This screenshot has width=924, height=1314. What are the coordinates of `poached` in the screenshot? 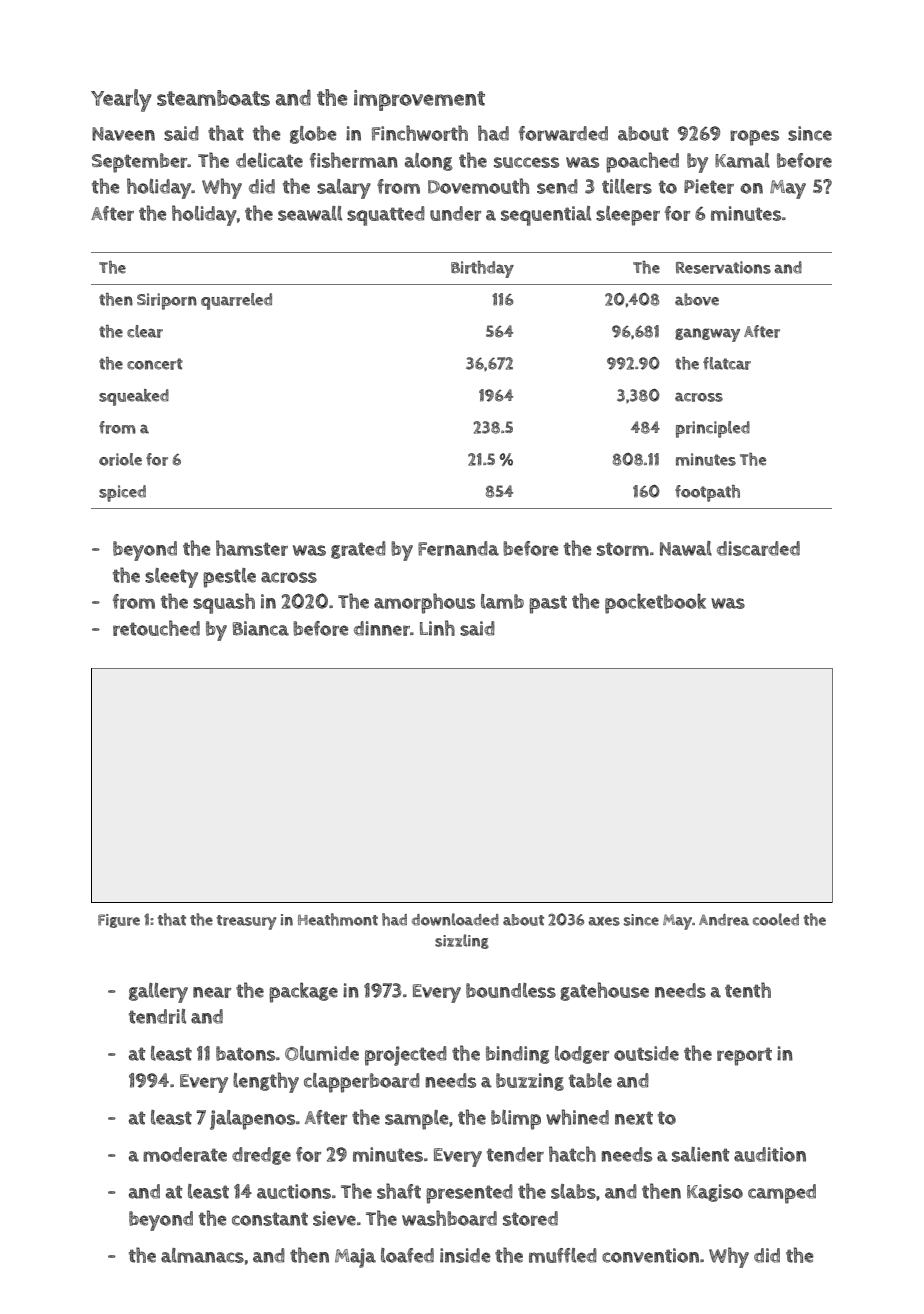 It's located at (642, 162).
